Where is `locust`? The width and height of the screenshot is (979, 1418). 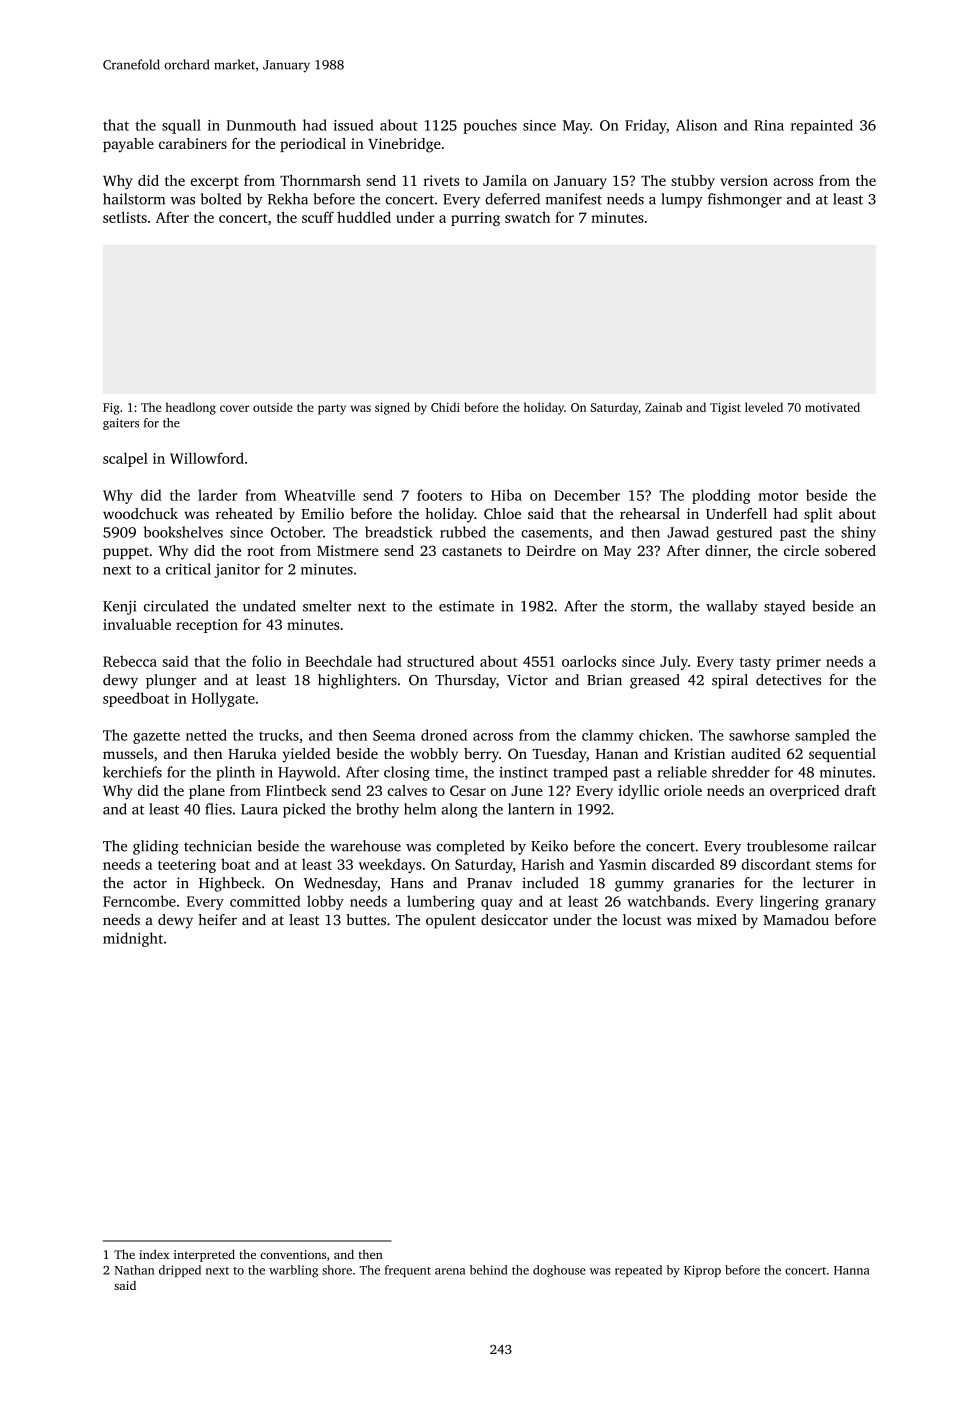 locust is located at coordinates (642, 919).
